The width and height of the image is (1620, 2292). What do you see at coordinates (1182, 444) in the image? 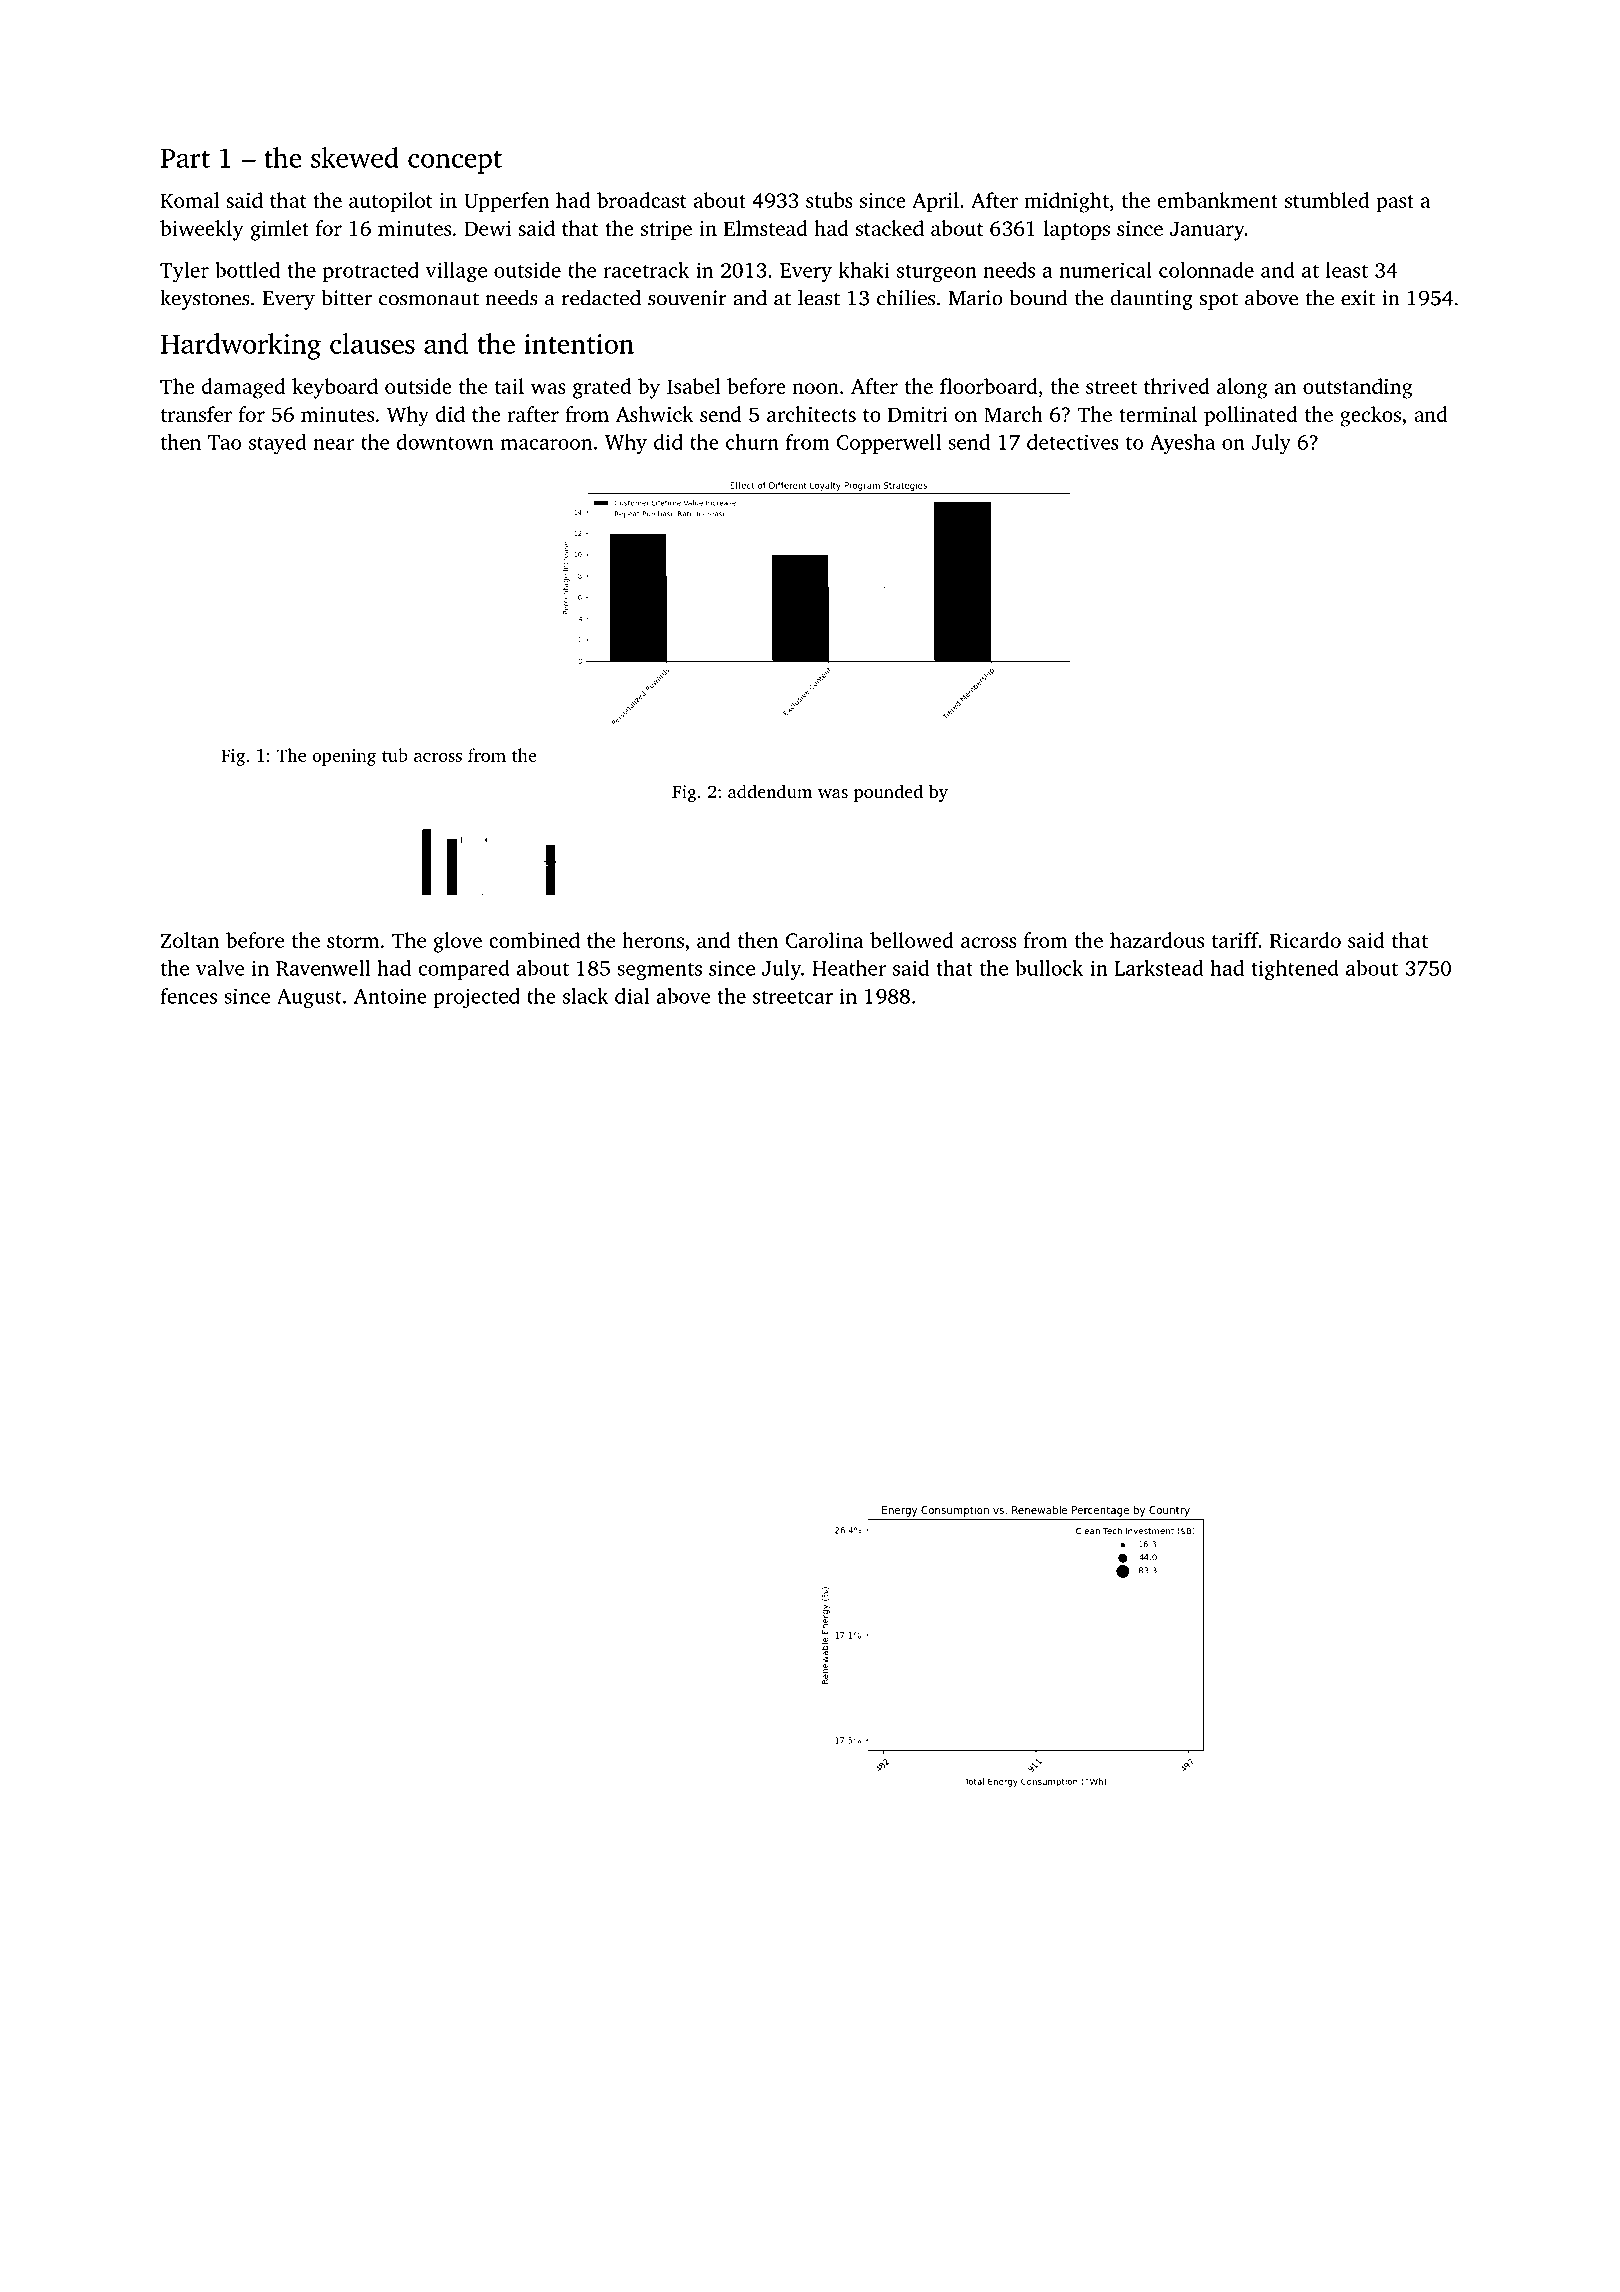
I see `Ayesha` at bounding box center [1182, 444].
